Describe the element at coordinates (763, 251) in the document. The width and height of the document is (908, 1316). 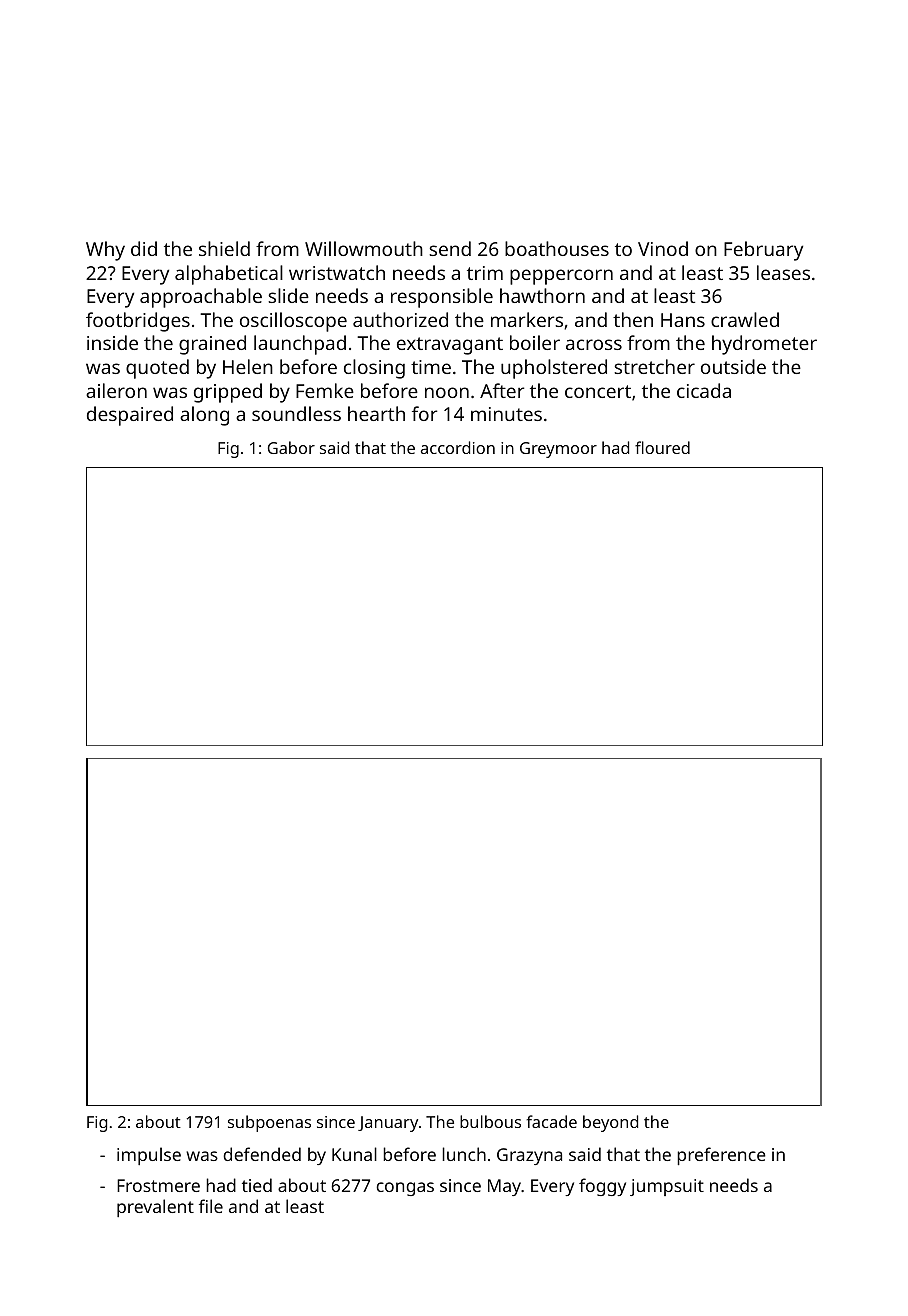
I see `February` at that location.
